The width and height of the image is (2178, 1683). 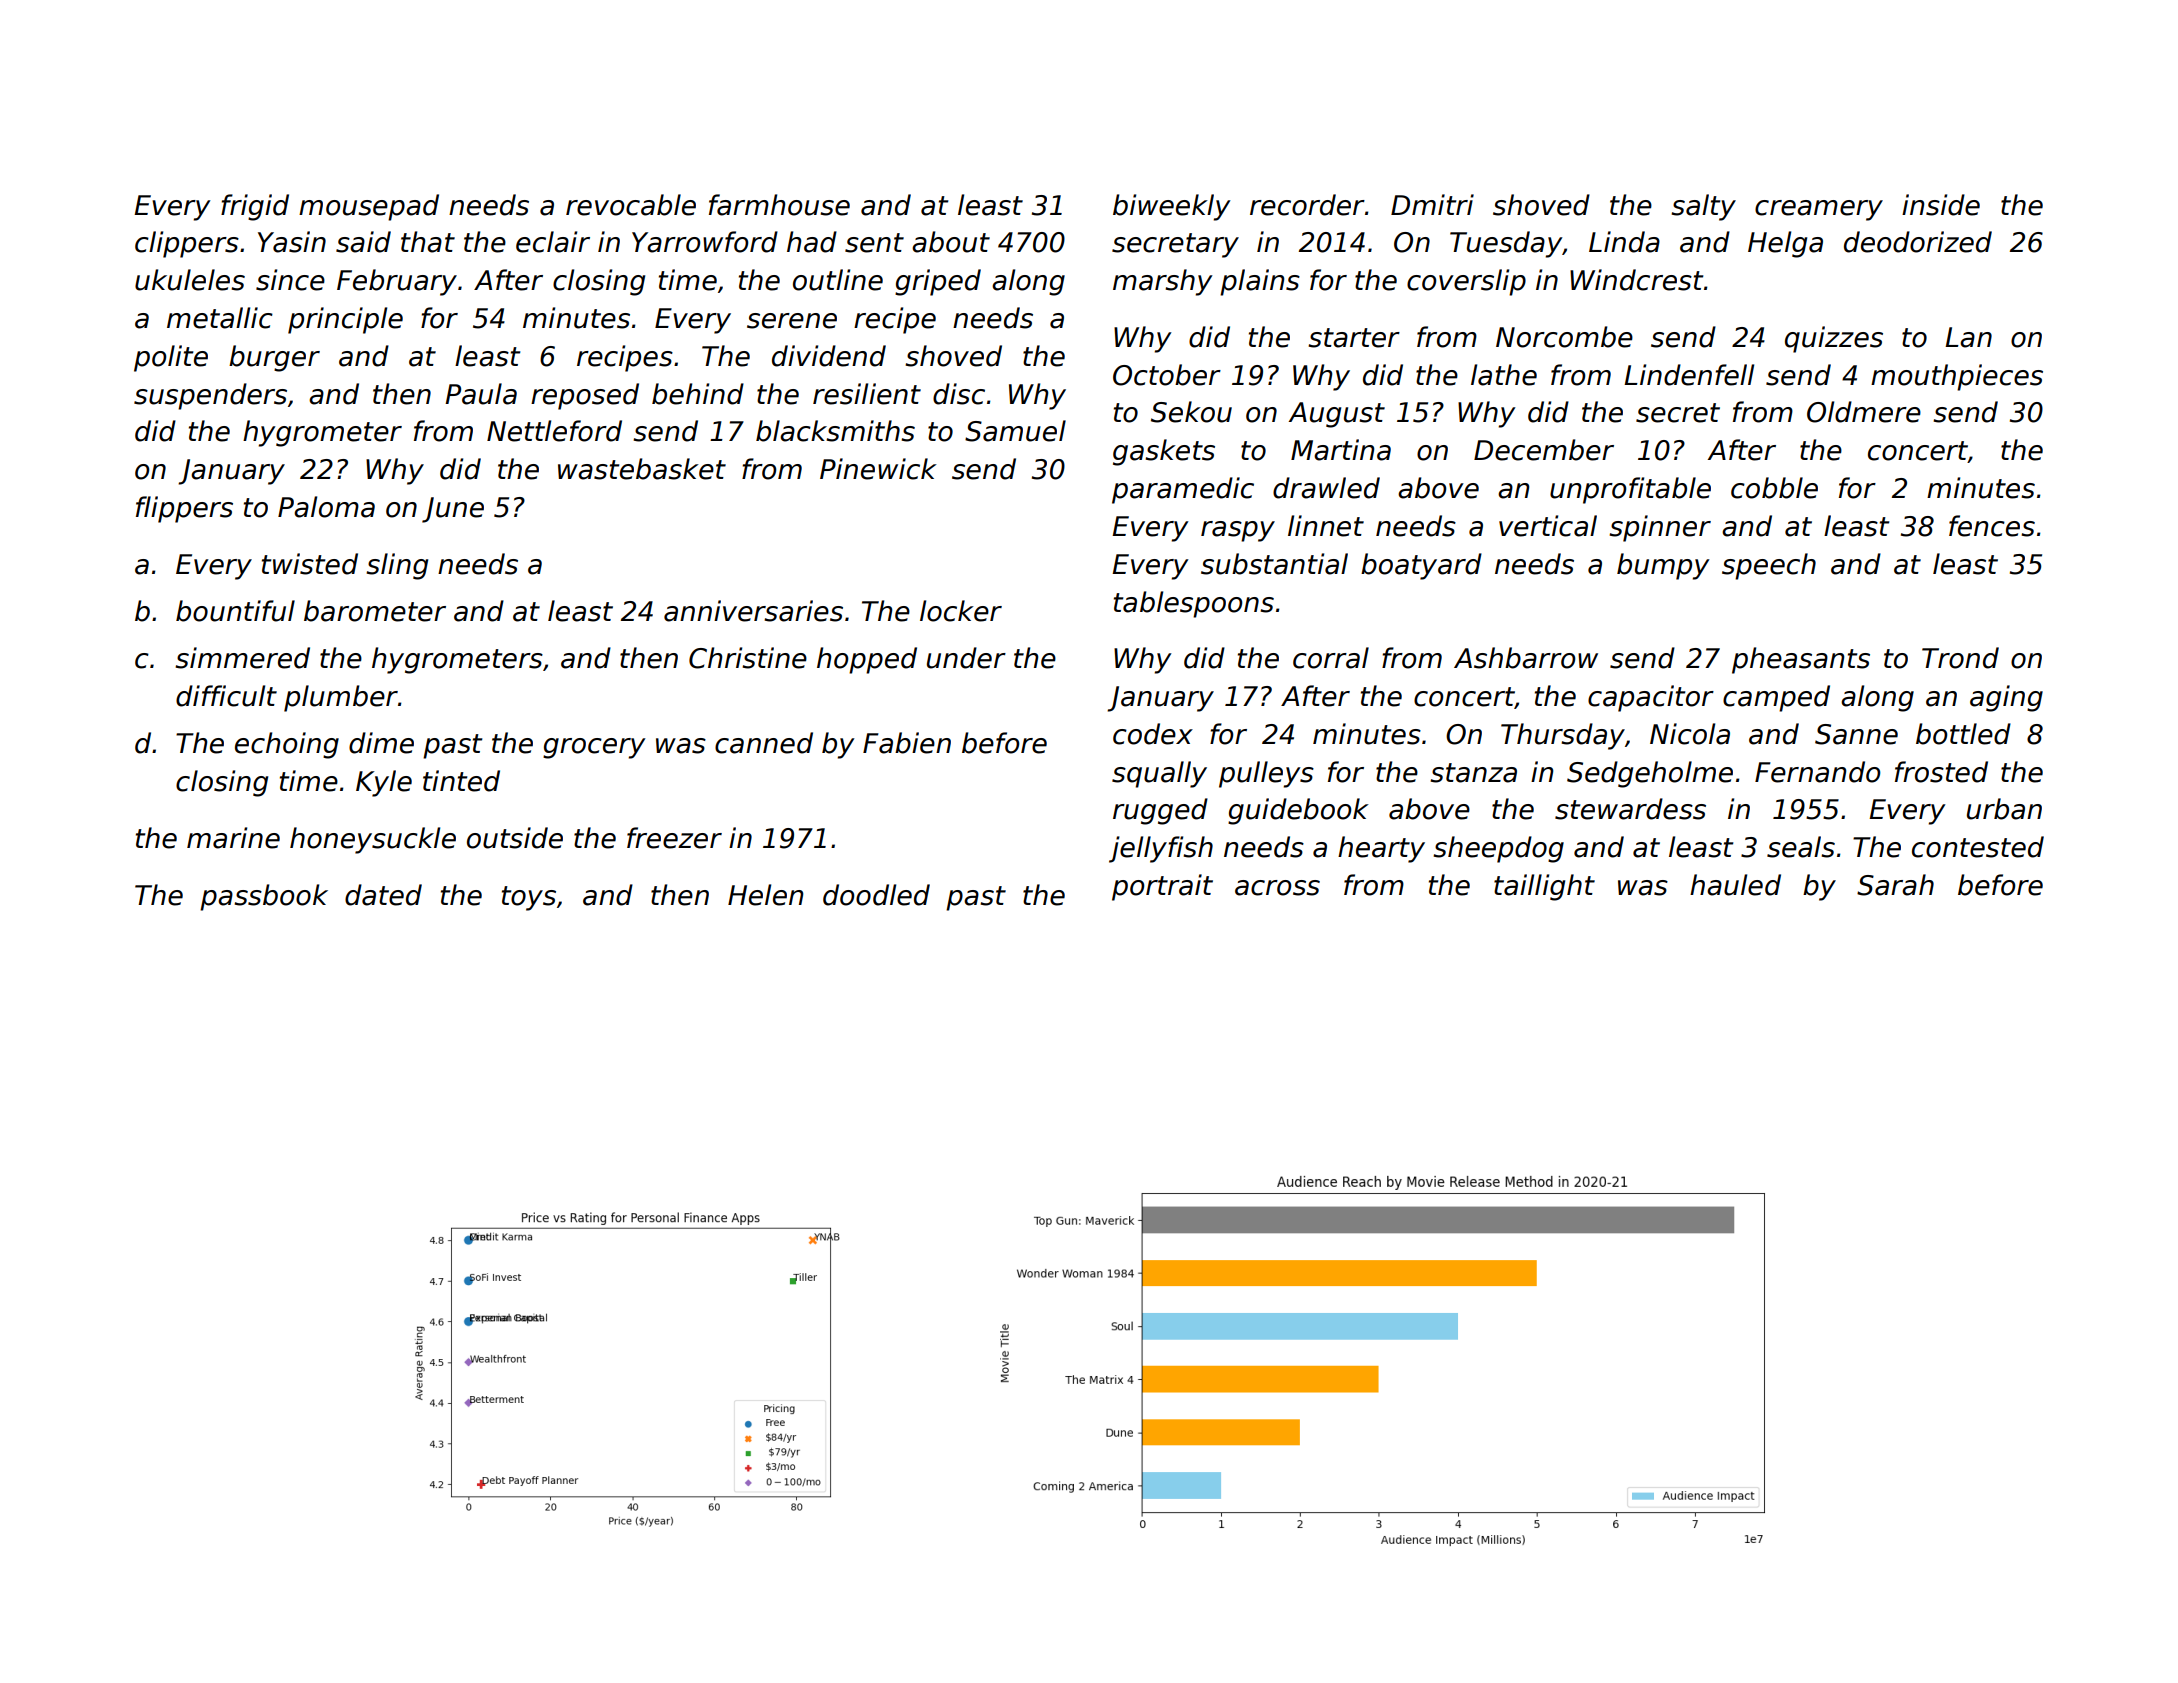 What do you see at coordinates (1660, 528) in the image?
I see `spinner` at bounding box center [1660, 528].
